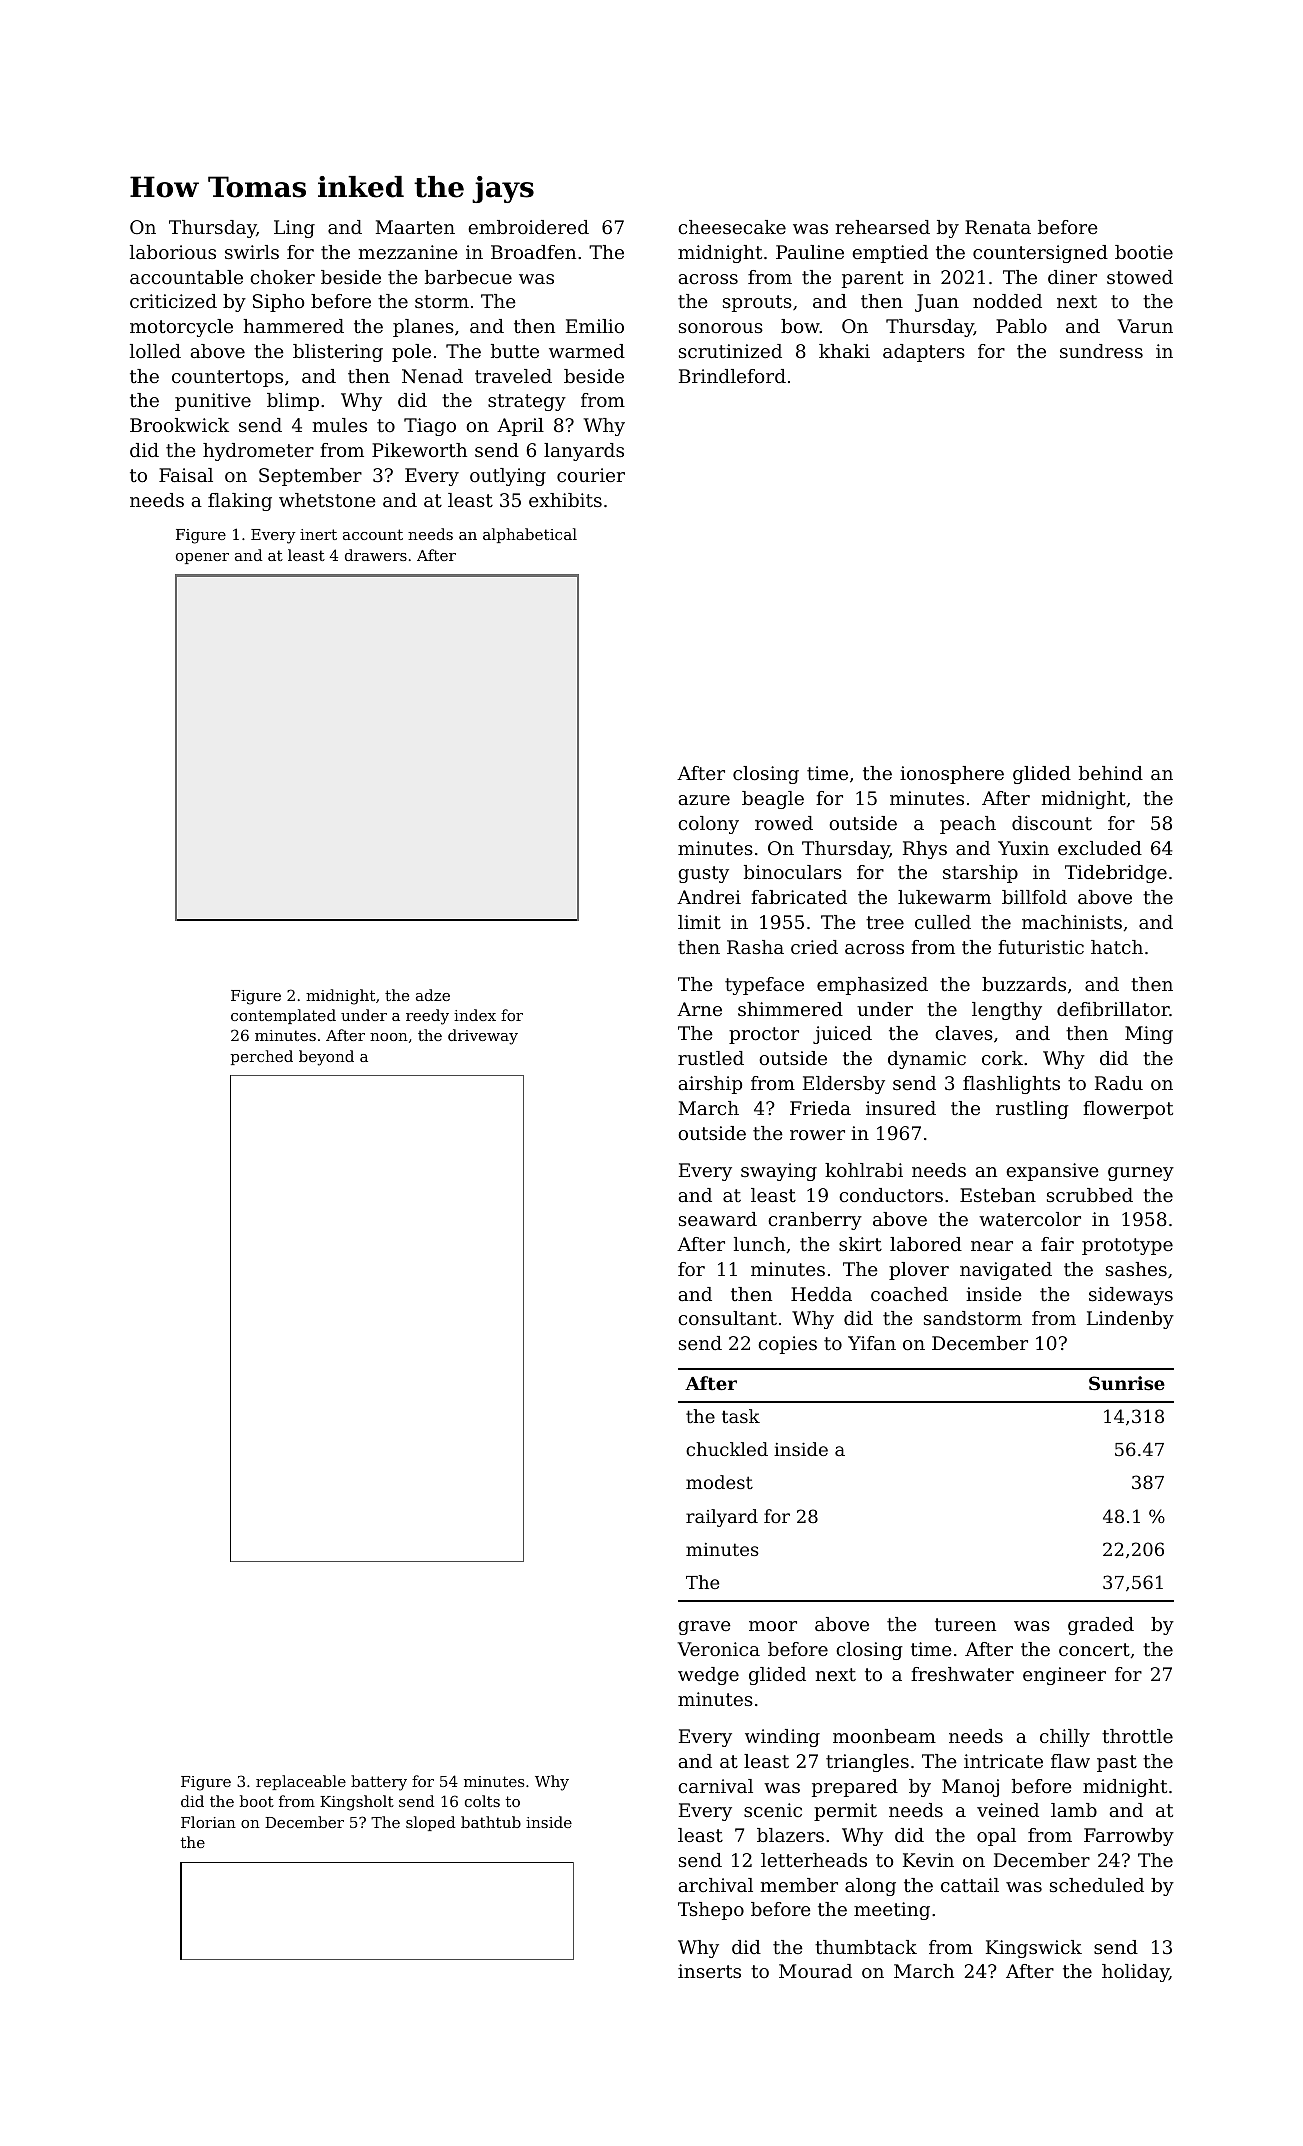 Image resolution: width=1303 pixels, height=2146 pixels. What do you see at coordinates (782, 1738) in the image?
I see `winding` at bounding box center [782, 1738].
